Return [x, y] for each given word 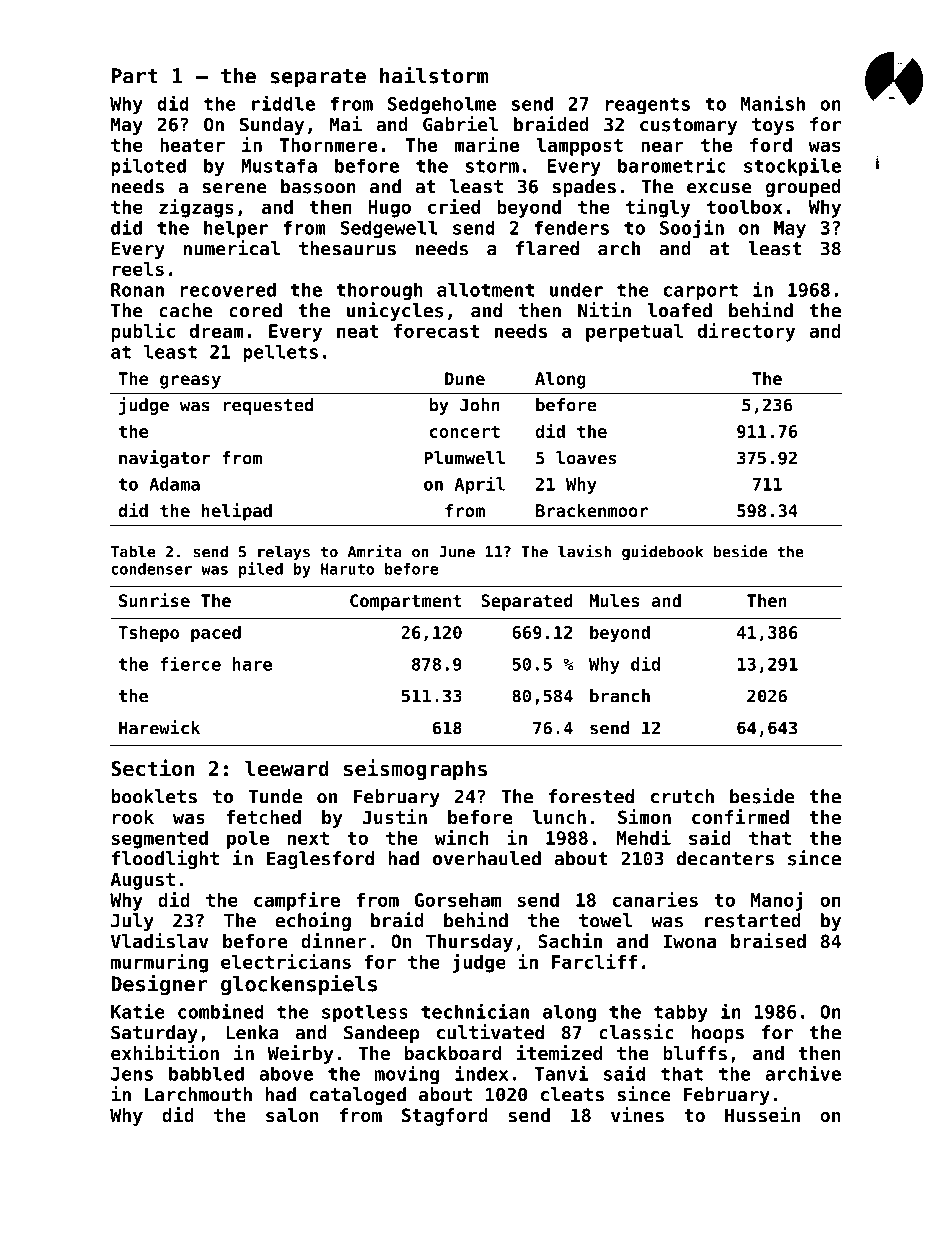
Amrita [375, 551]
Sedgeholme [442, 105]
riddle [283, 103]
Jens [132, 1074]
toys [773, 126]
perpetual [634, 333]
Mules [614, 600]
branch [620, 696]
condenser [151, 569]
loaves [586, 458]
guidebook [662, 553]
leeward [287, 768]
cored [255, 310]
